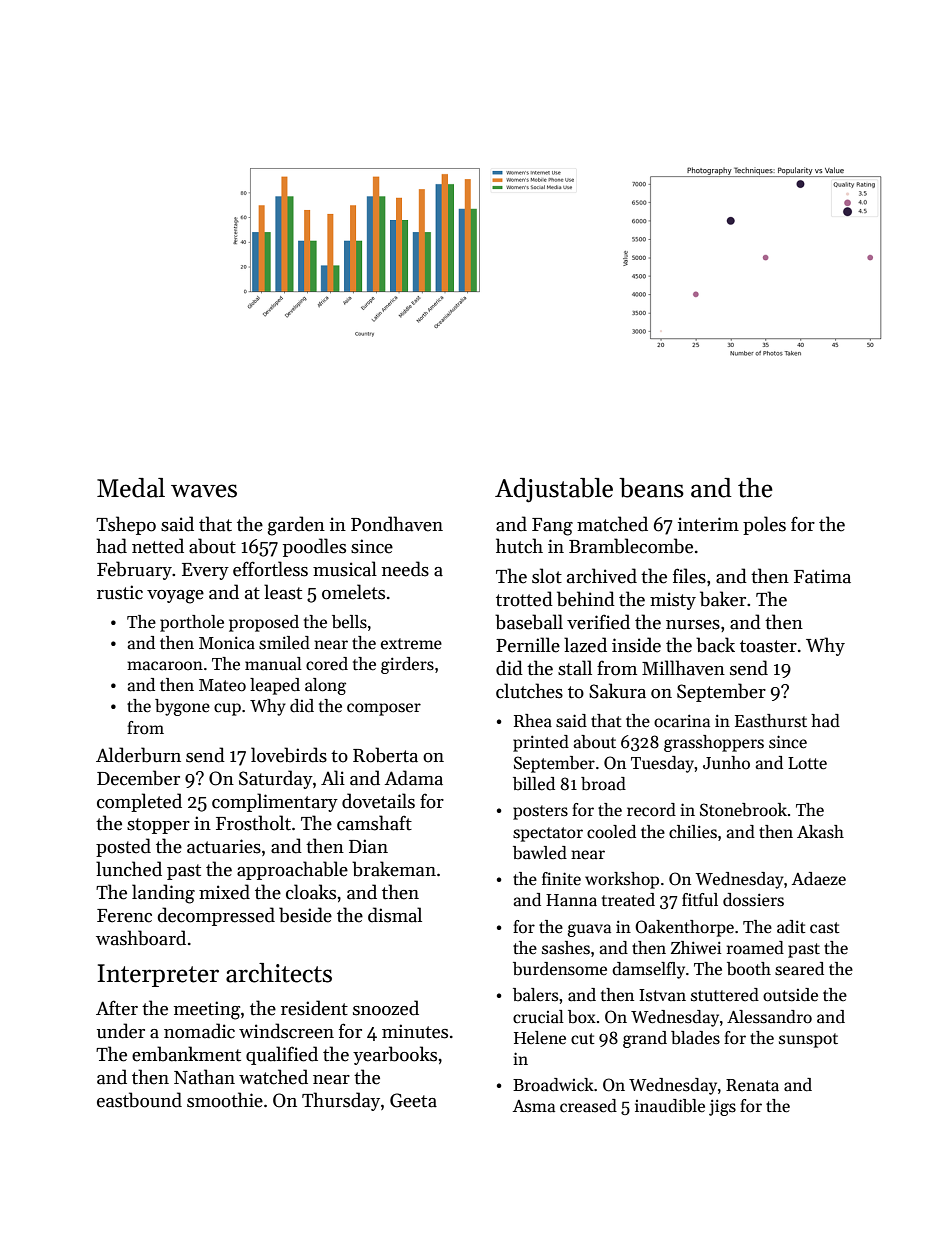 This document has height=1233, width=952. I want to click on smoothie, so click(225, 1100).
